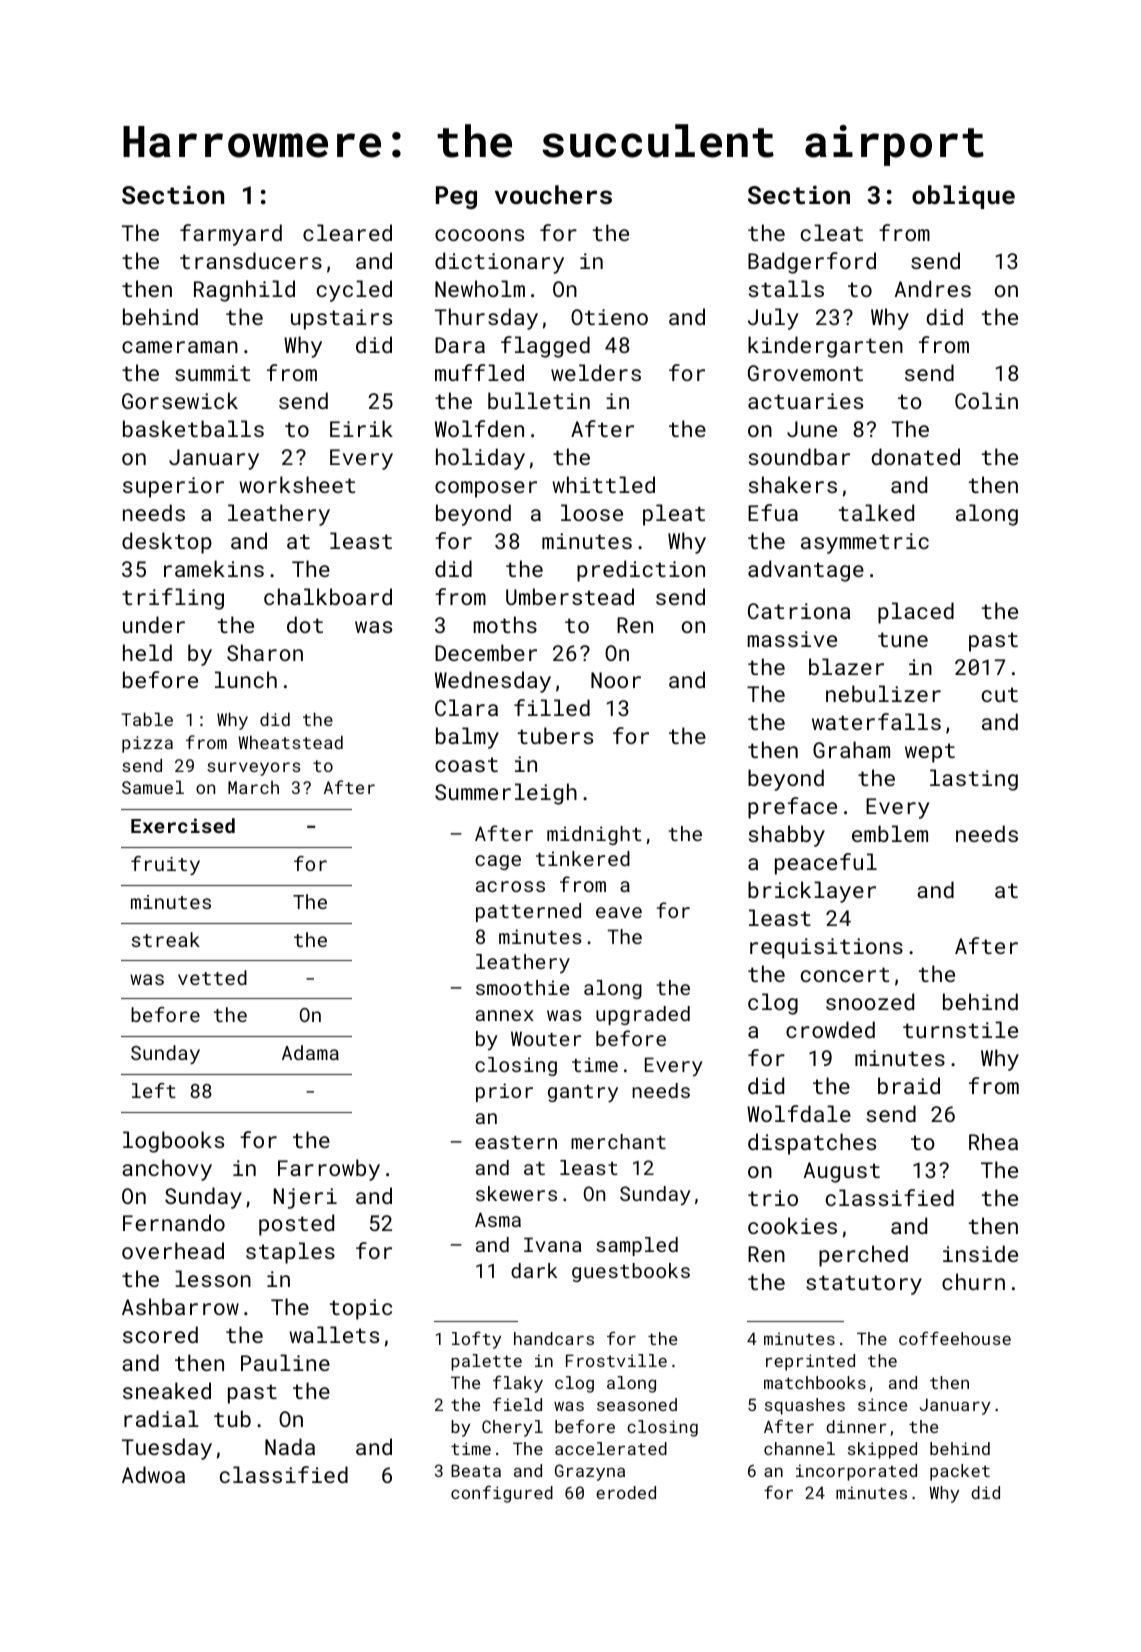 This screenshot has width=1141, height=1652. Describe the element at coordinates (180, 400) in the screenshot. I see `Gorsewick` at that location.
